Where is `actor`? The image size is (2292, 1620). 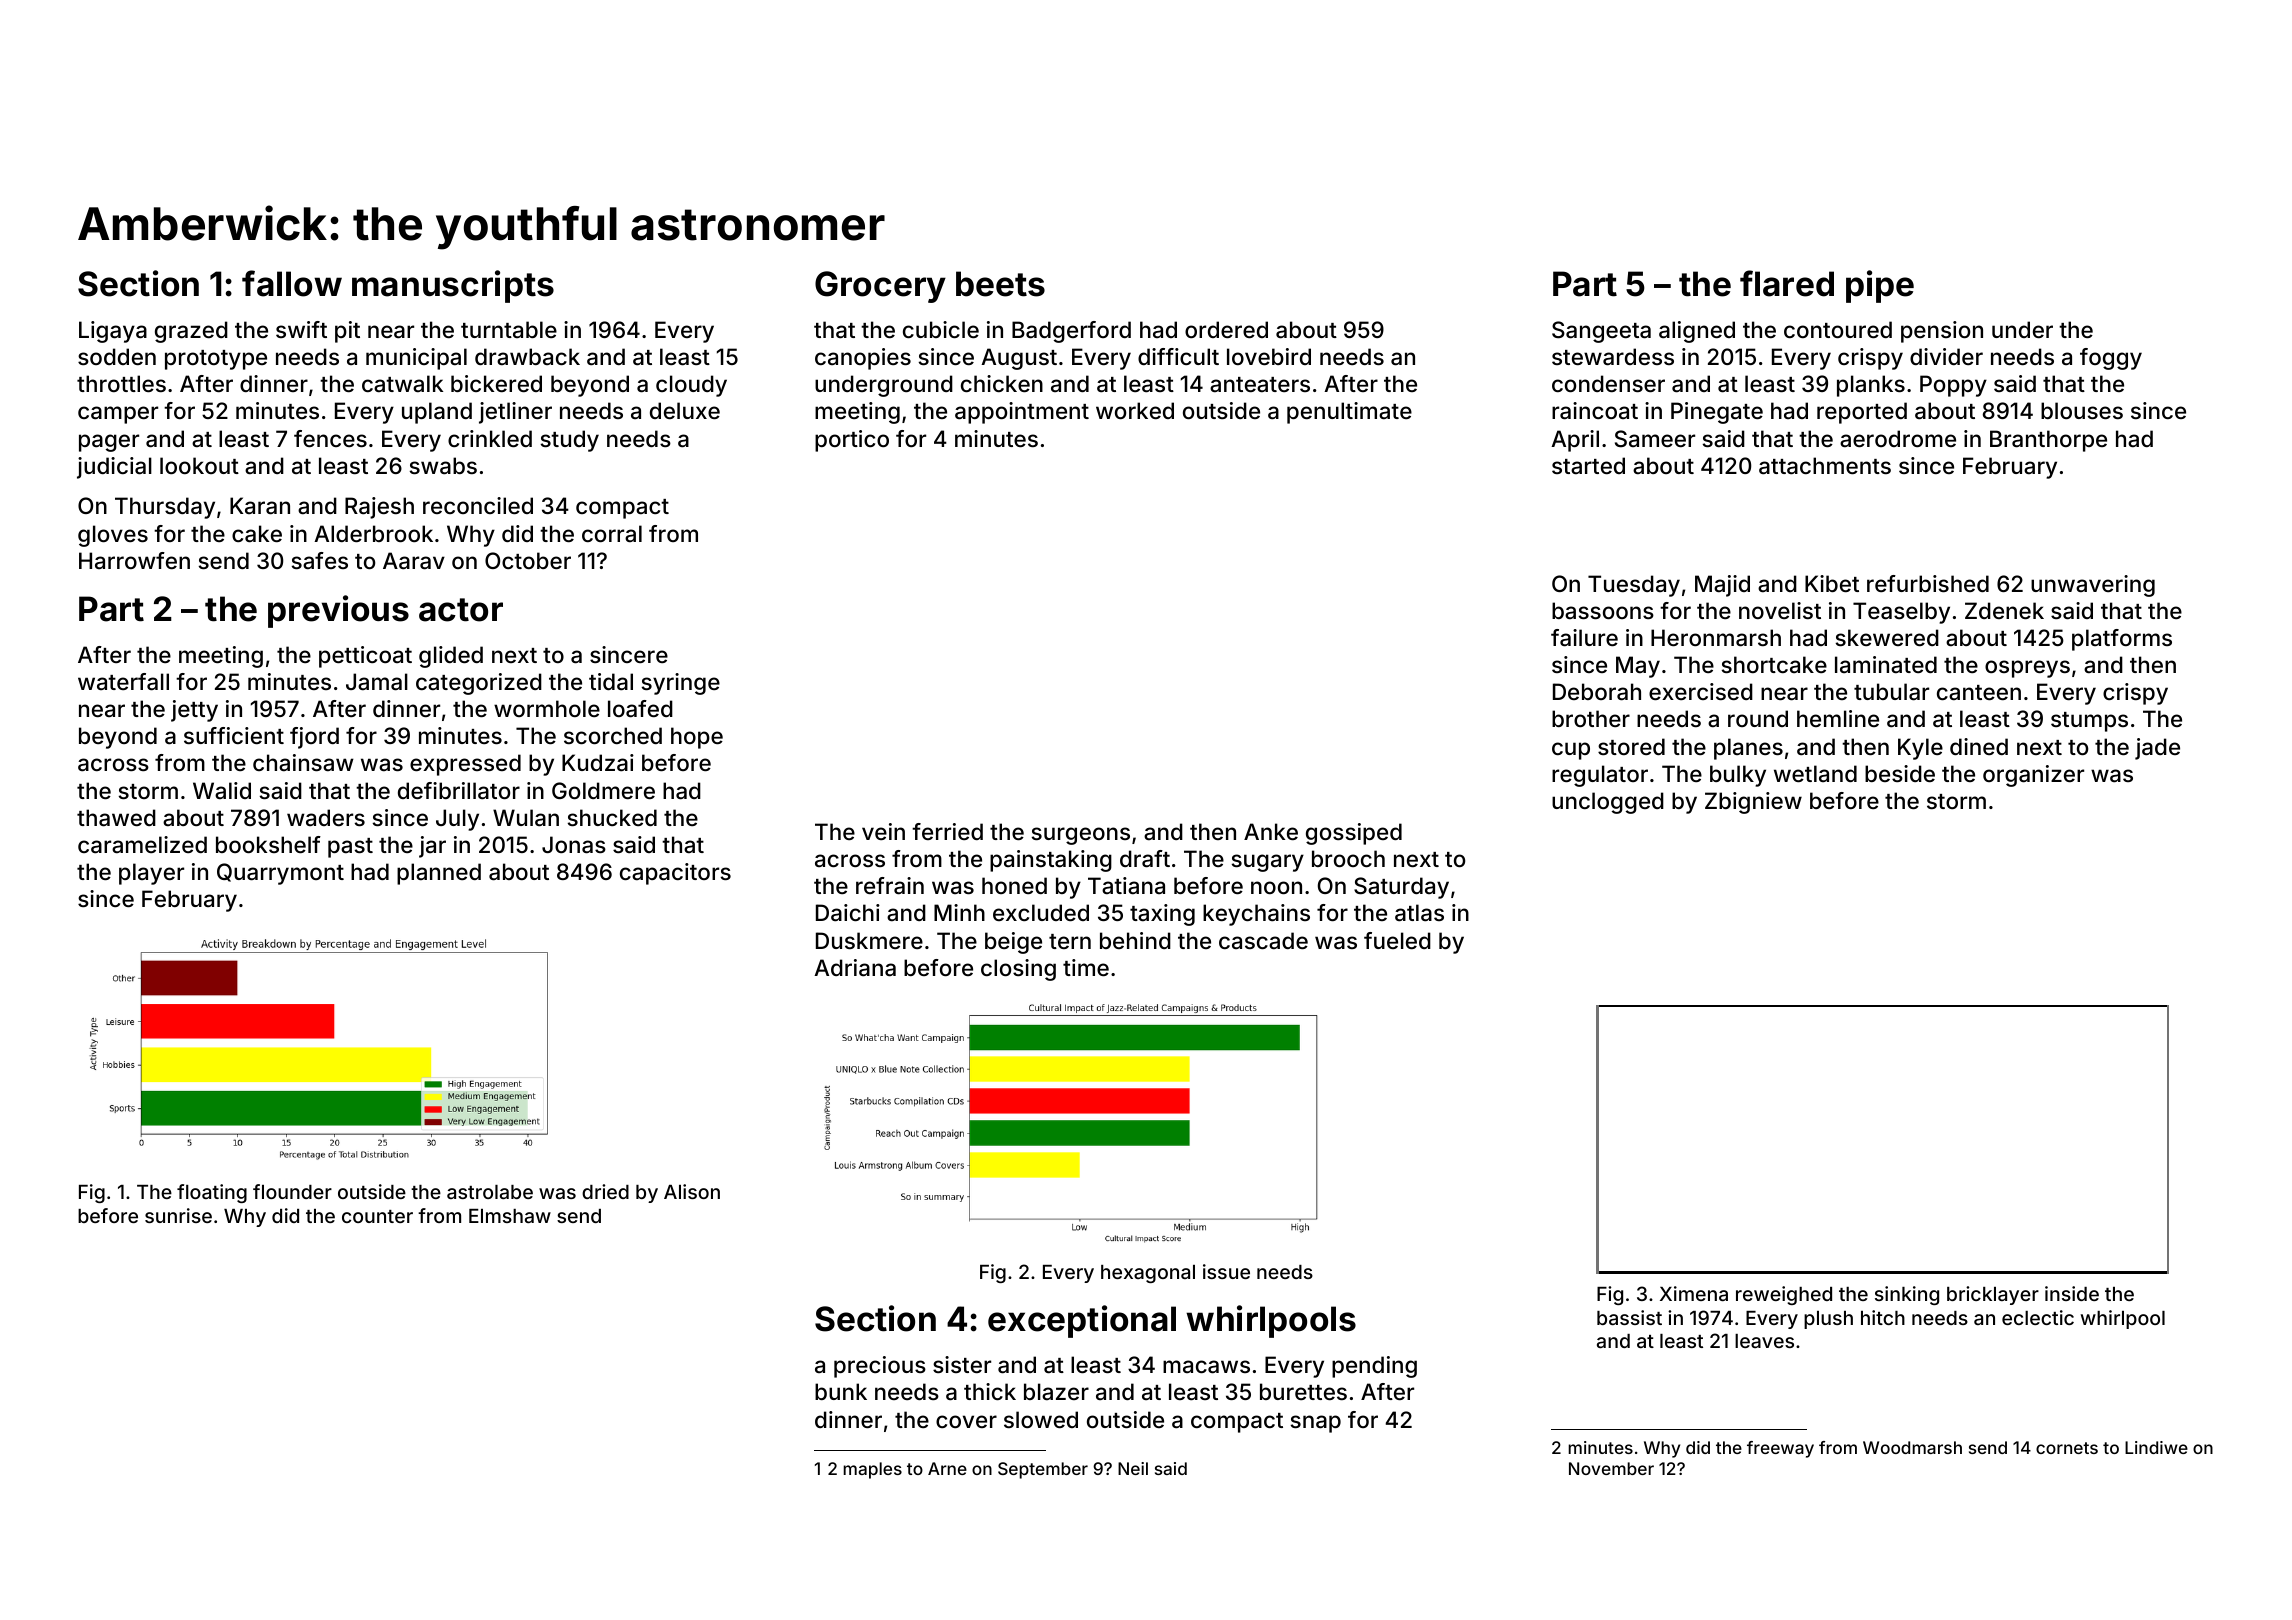 actor is located at coordinates (461, 610).
